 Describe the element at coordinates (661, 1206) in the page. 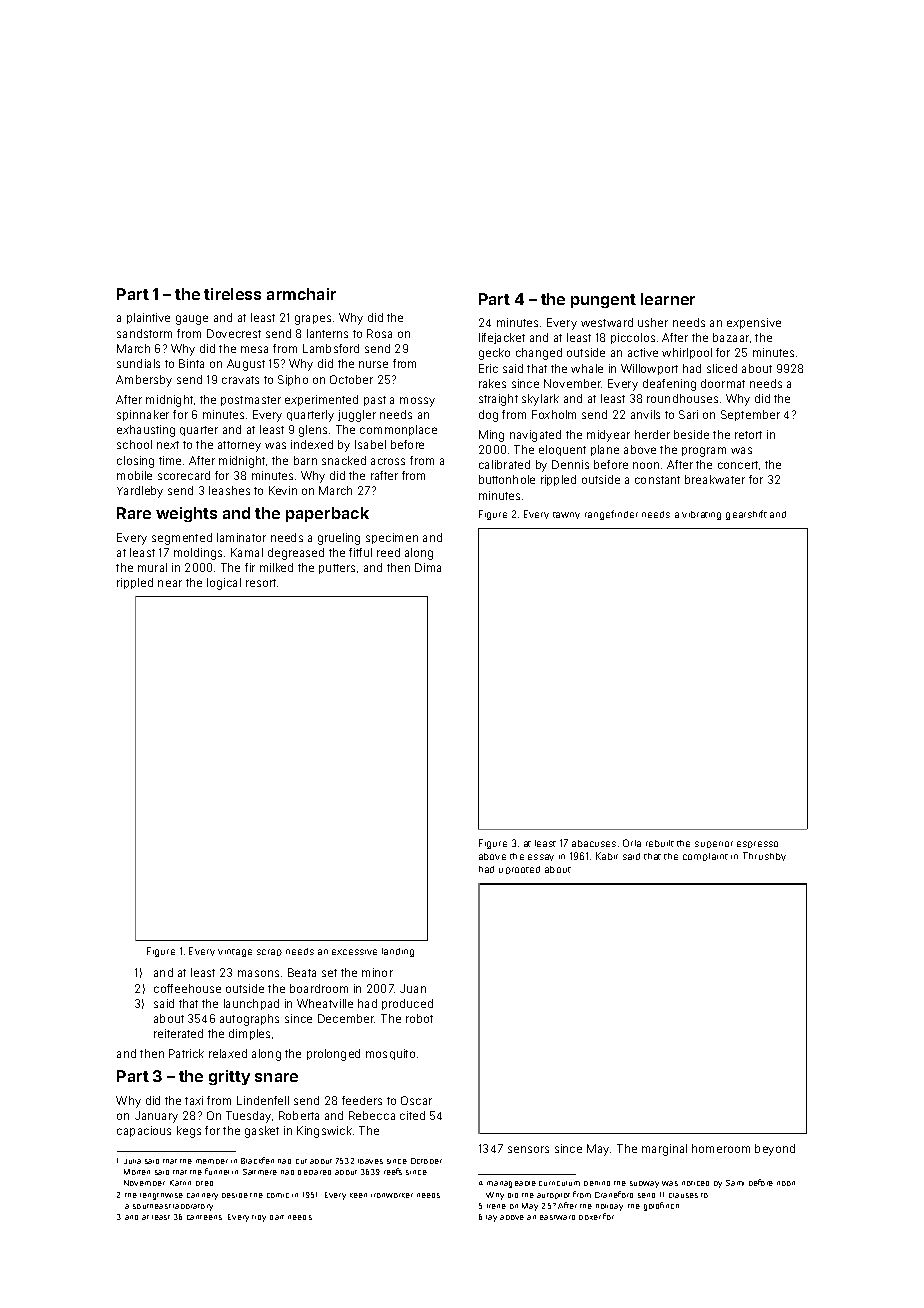

I see `goldfinch` at that location.
